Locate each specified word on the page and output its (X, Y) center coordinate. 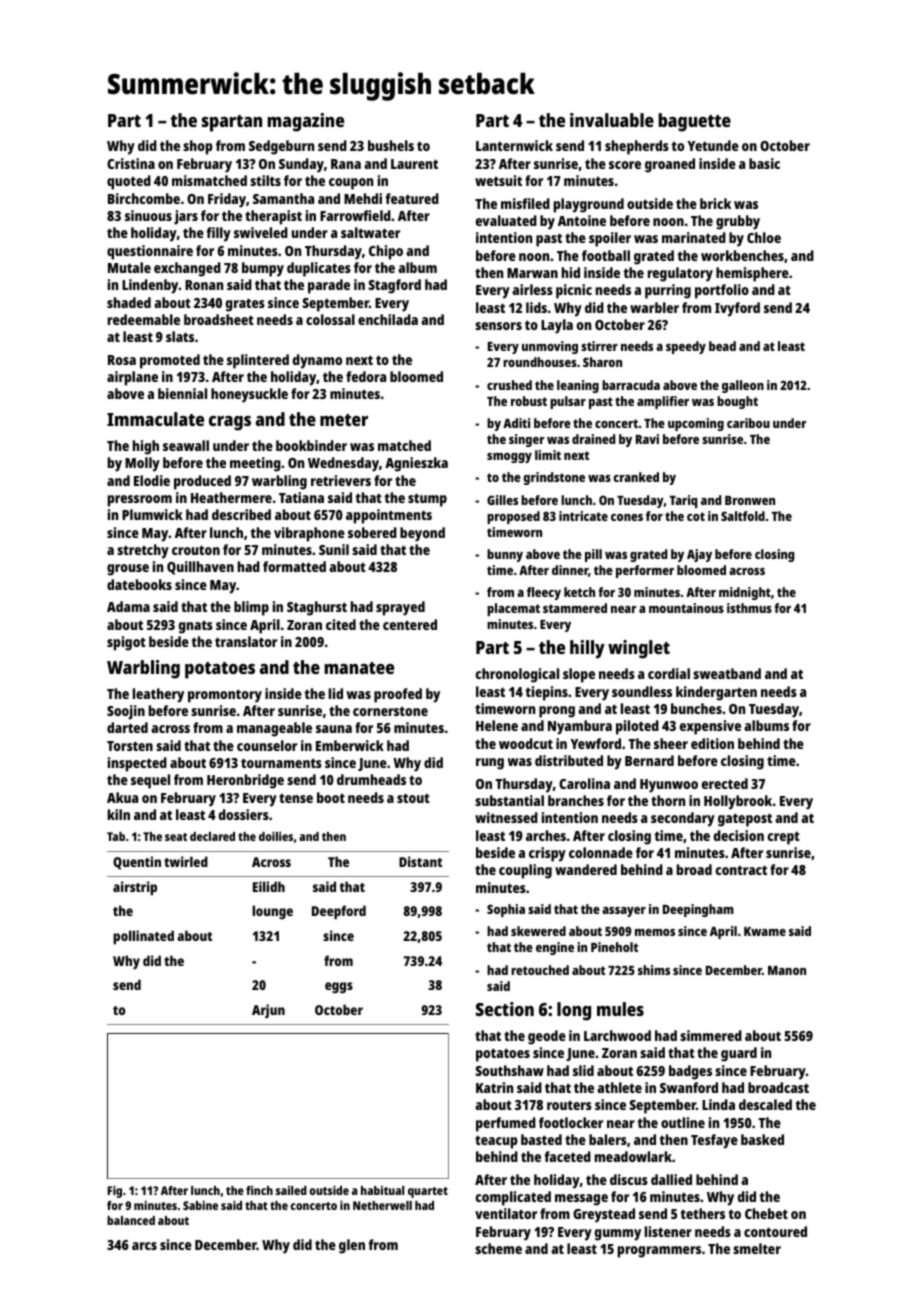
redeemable (144, 319)
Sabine (200, 1205)
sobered (372, 532)
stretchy (143, 551)
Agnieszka (416, 464)
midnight (745, 593)
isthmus (749, 608)
